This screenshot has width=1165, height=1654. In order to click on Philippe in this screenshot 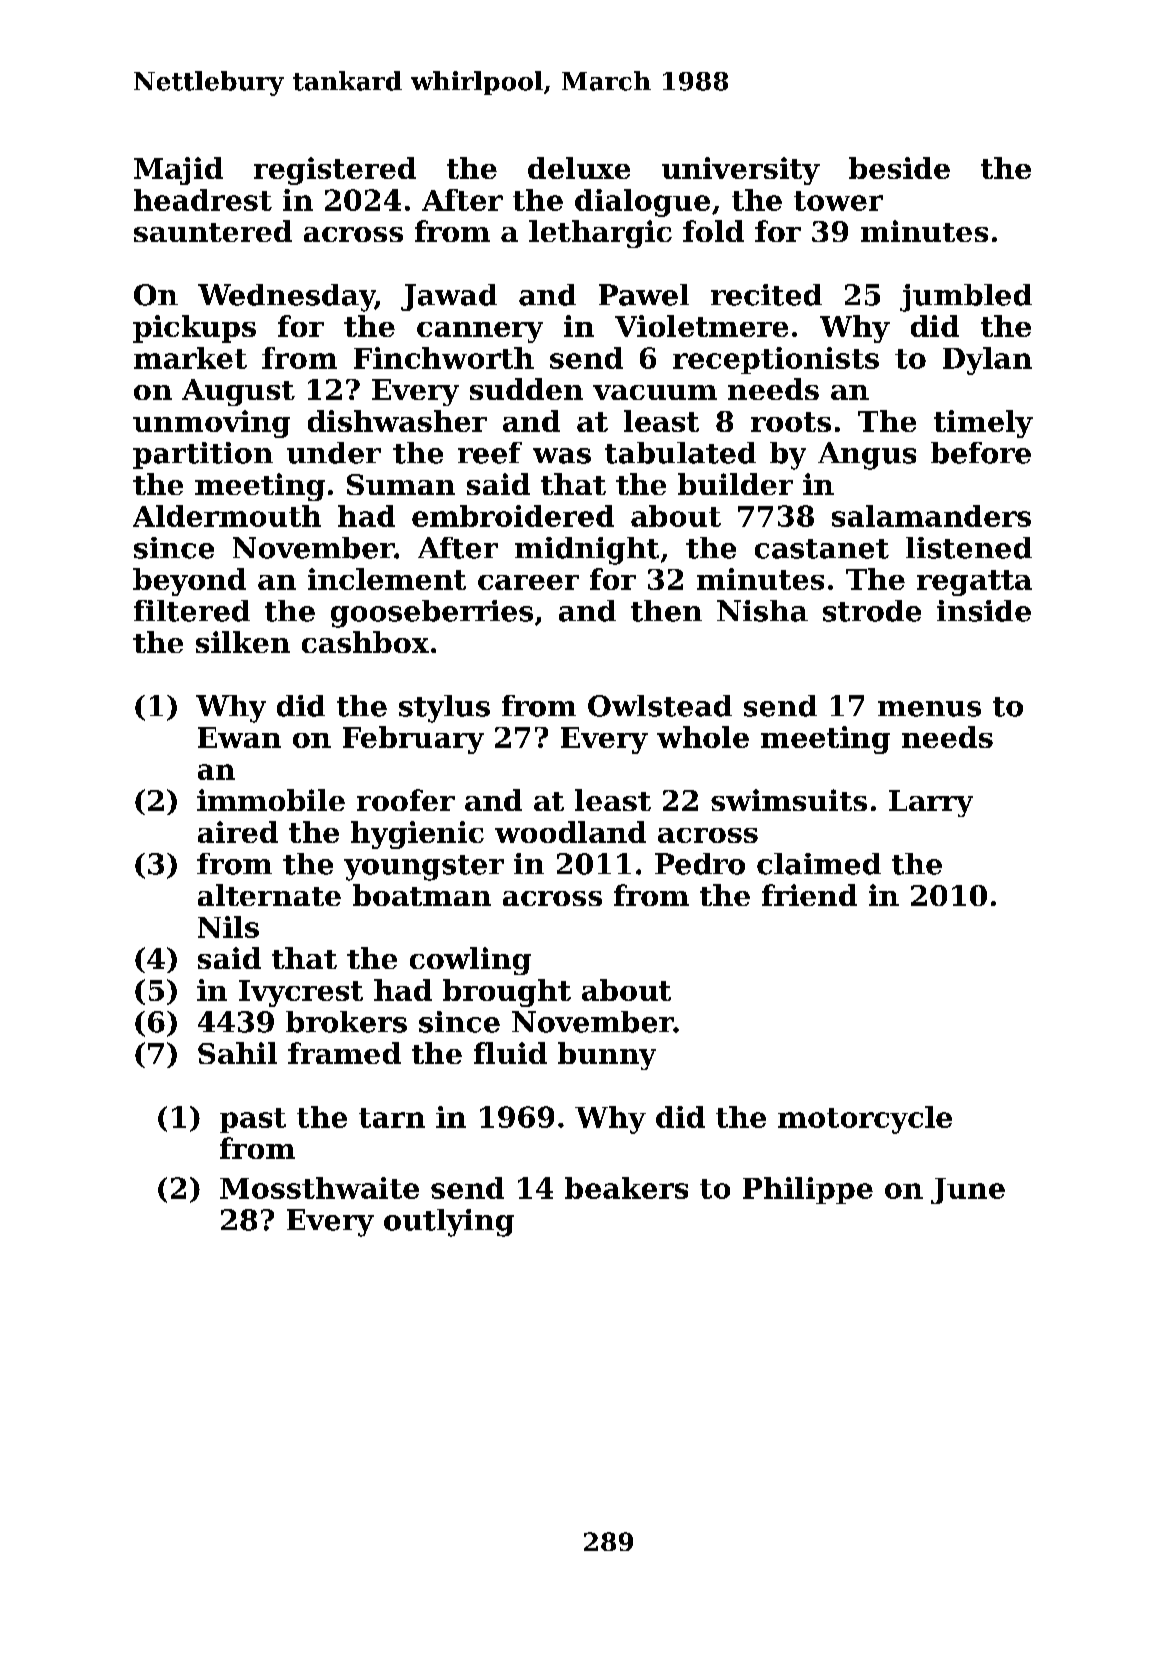, I will do `click(808, 1190)`.
